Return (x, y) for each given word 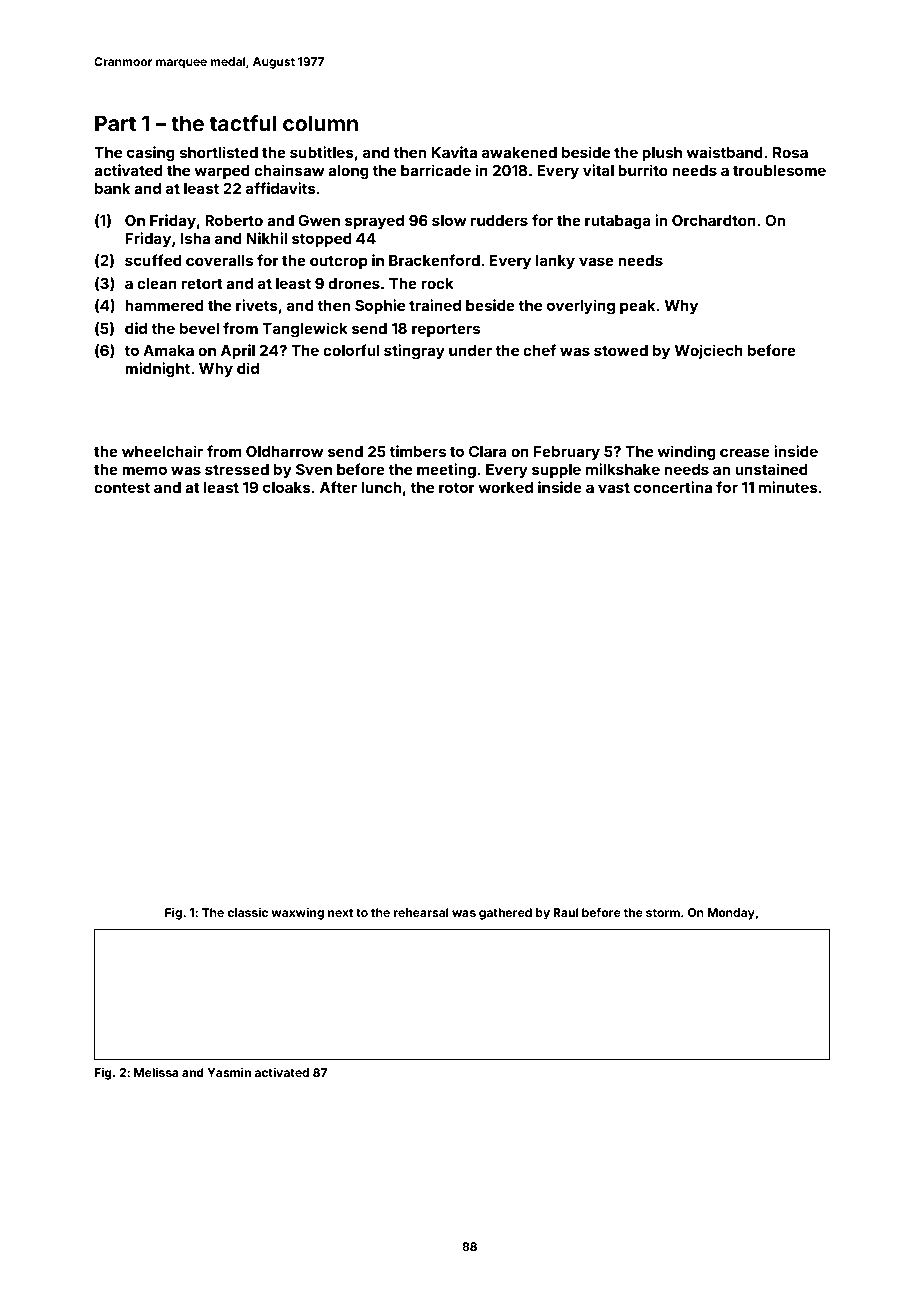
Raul (566, 912)
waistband (724, 152)
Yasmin (229, 1072)
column (320, 123)
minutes (788, 487)
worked (505, 487)
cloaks (287, 487)
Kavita (454, 152)
